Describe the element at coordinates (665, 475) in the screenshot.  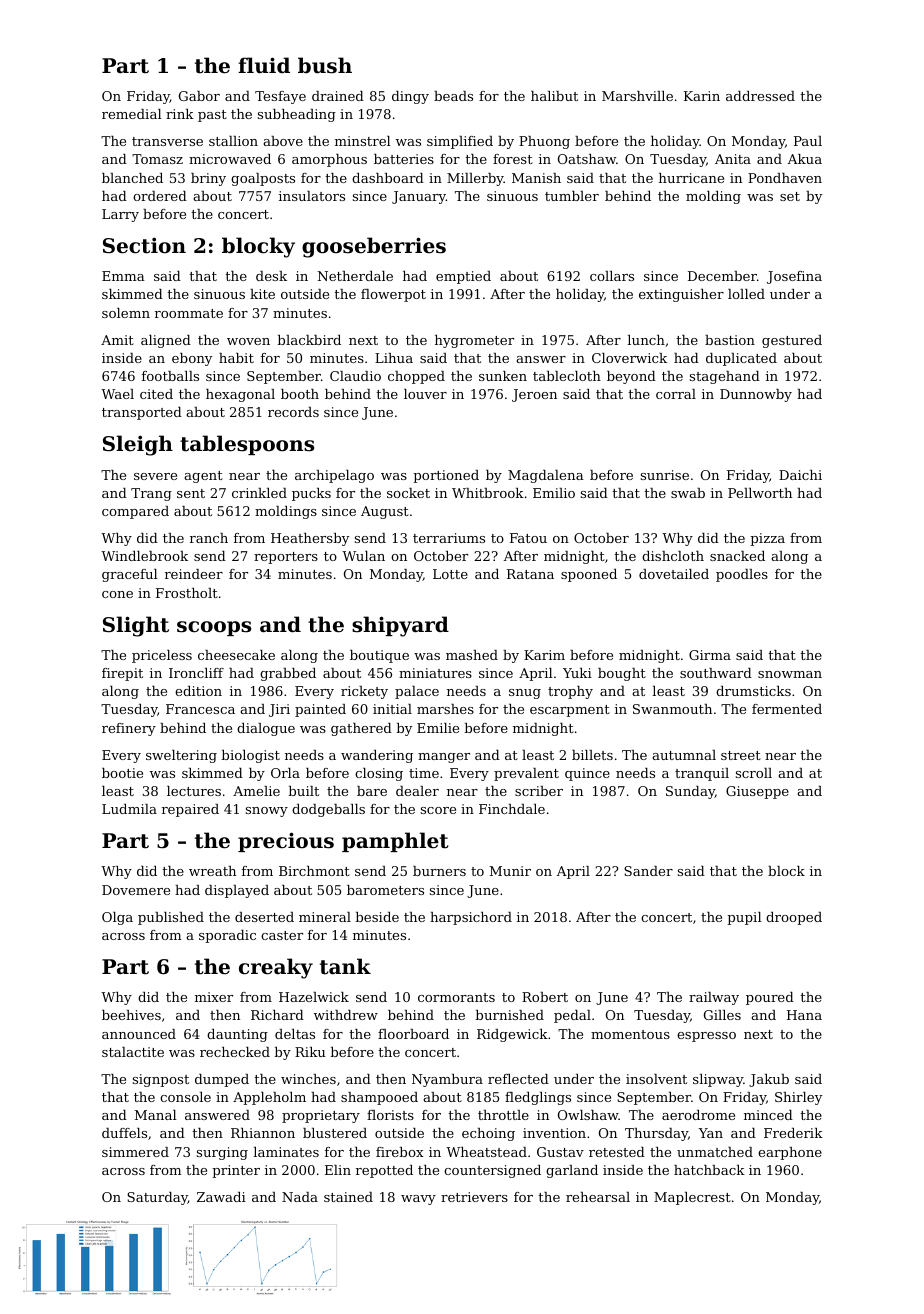
I see `sunrise` at that location.
